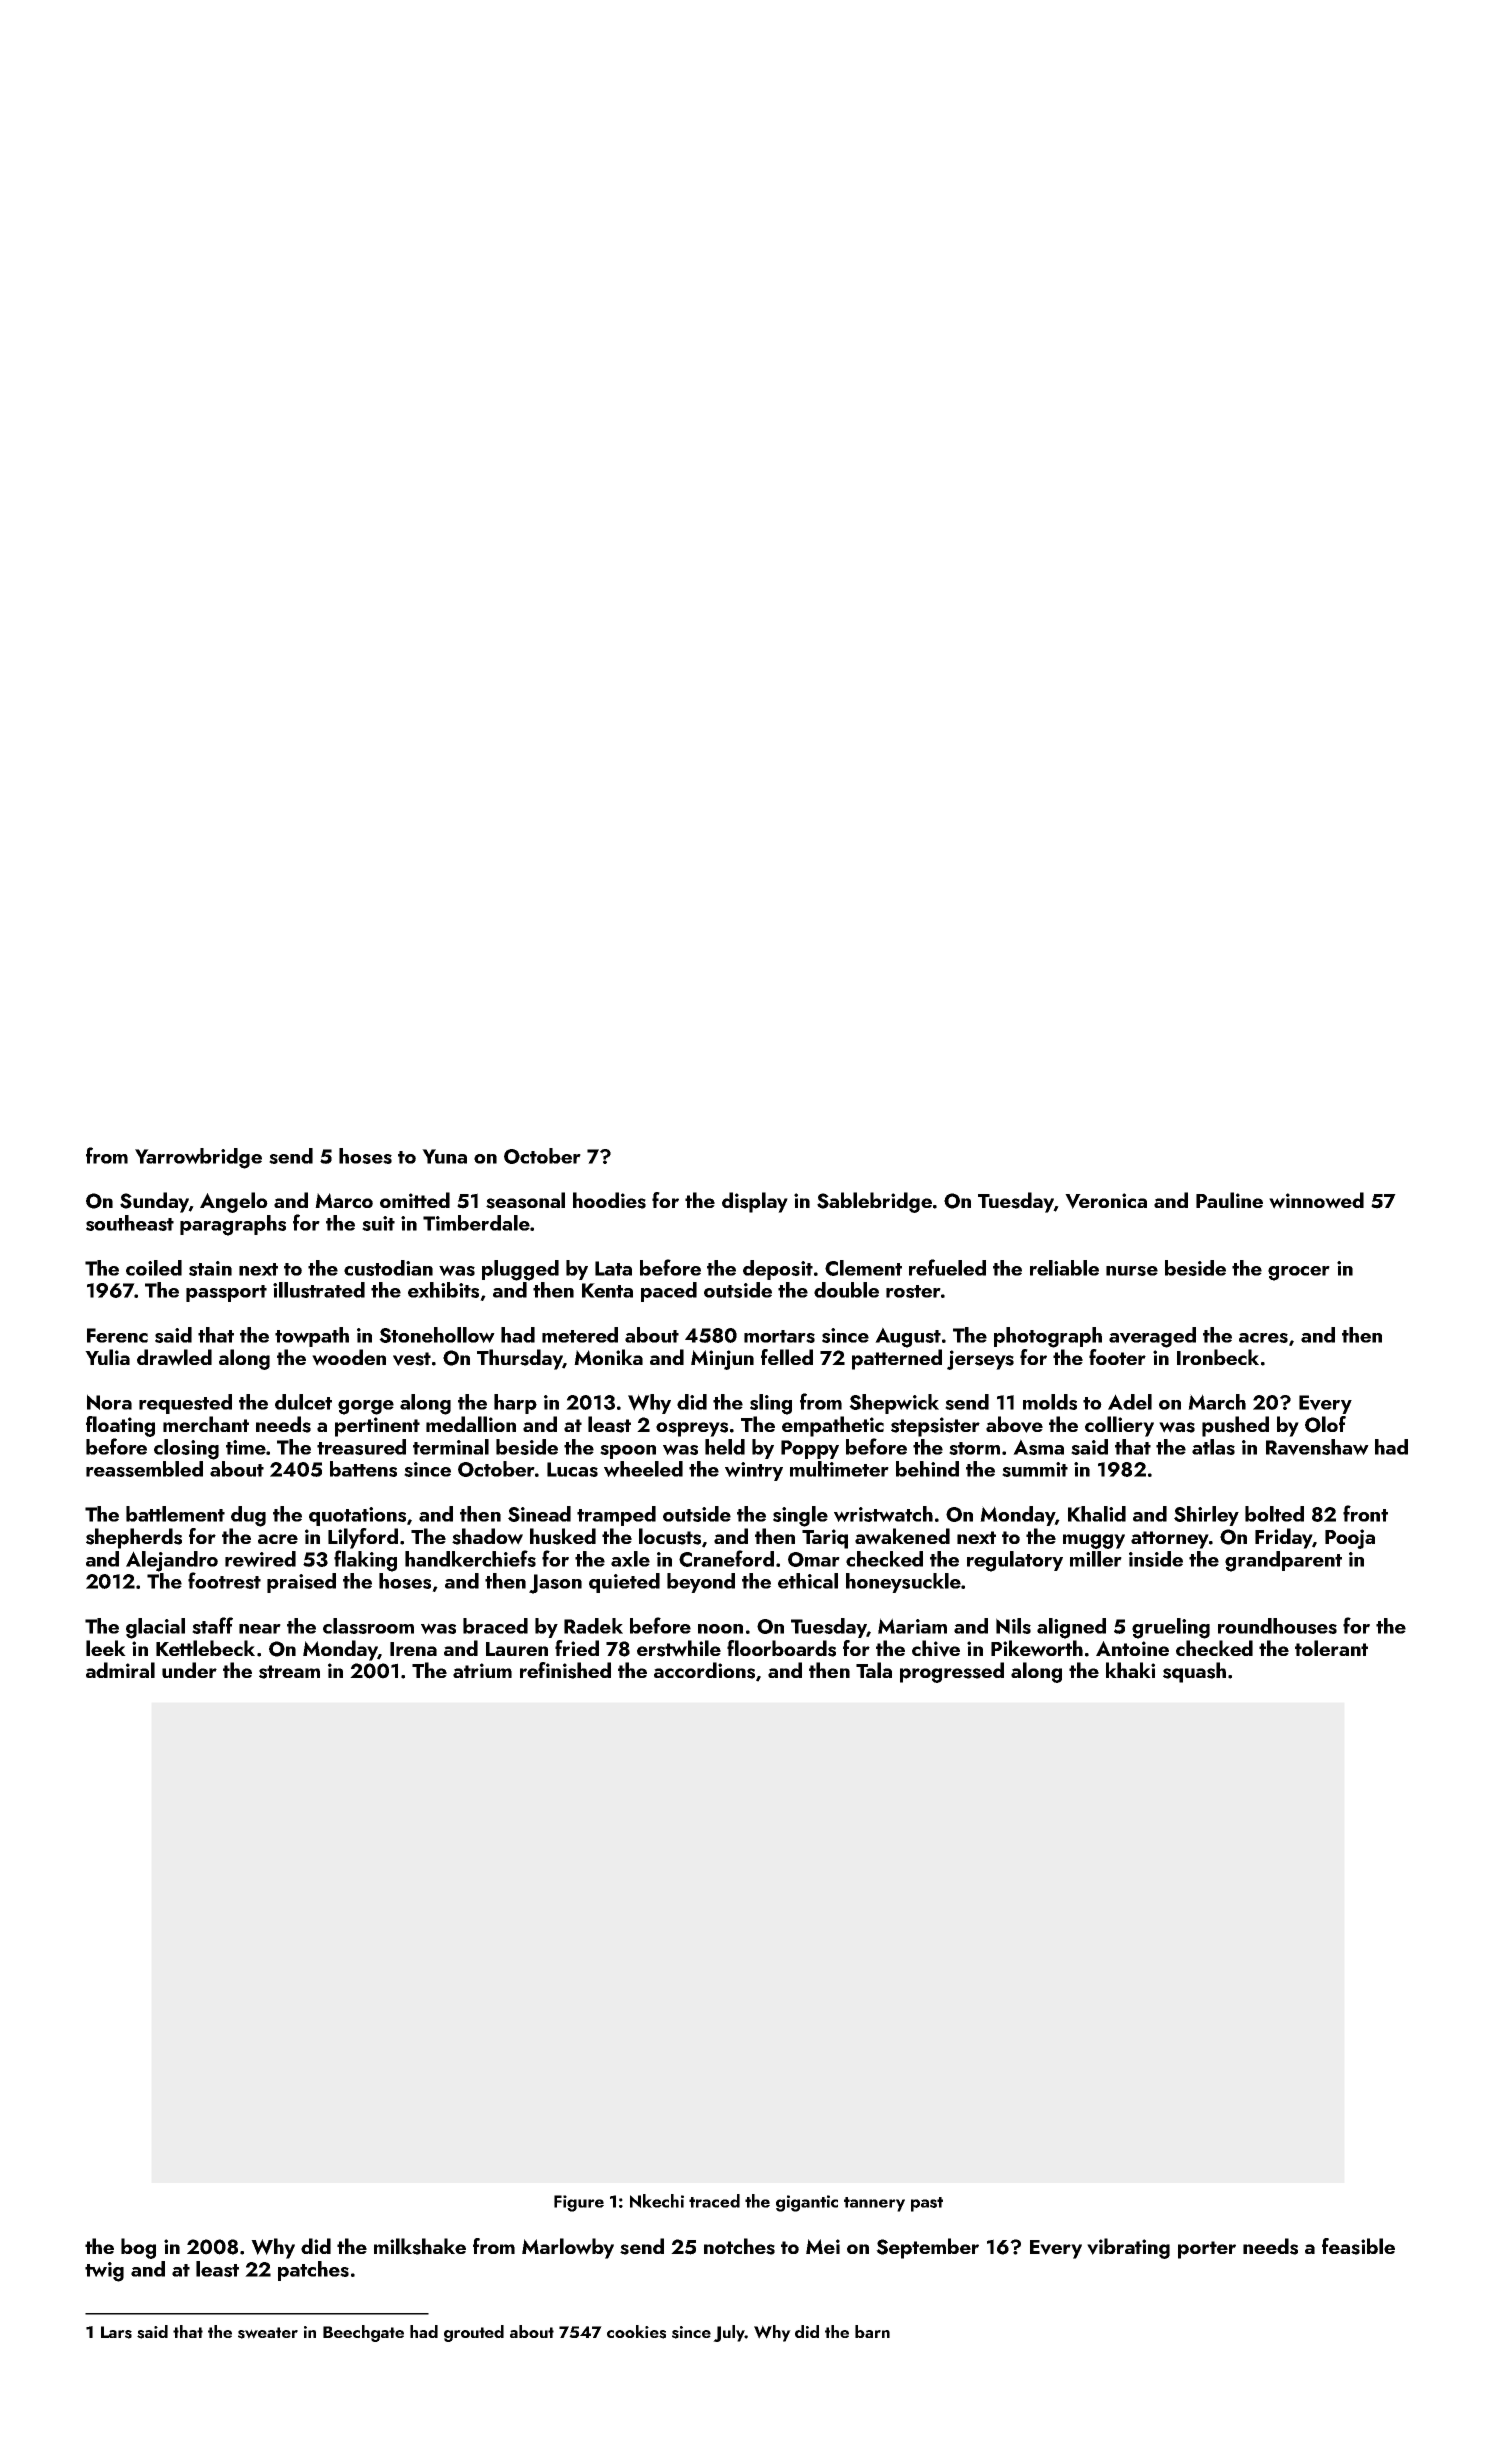 The image size is (1496, 2464). What do you see at coordinates (872, 2331) in the page?
I see `barn` at bounding box center [872, 2331].
